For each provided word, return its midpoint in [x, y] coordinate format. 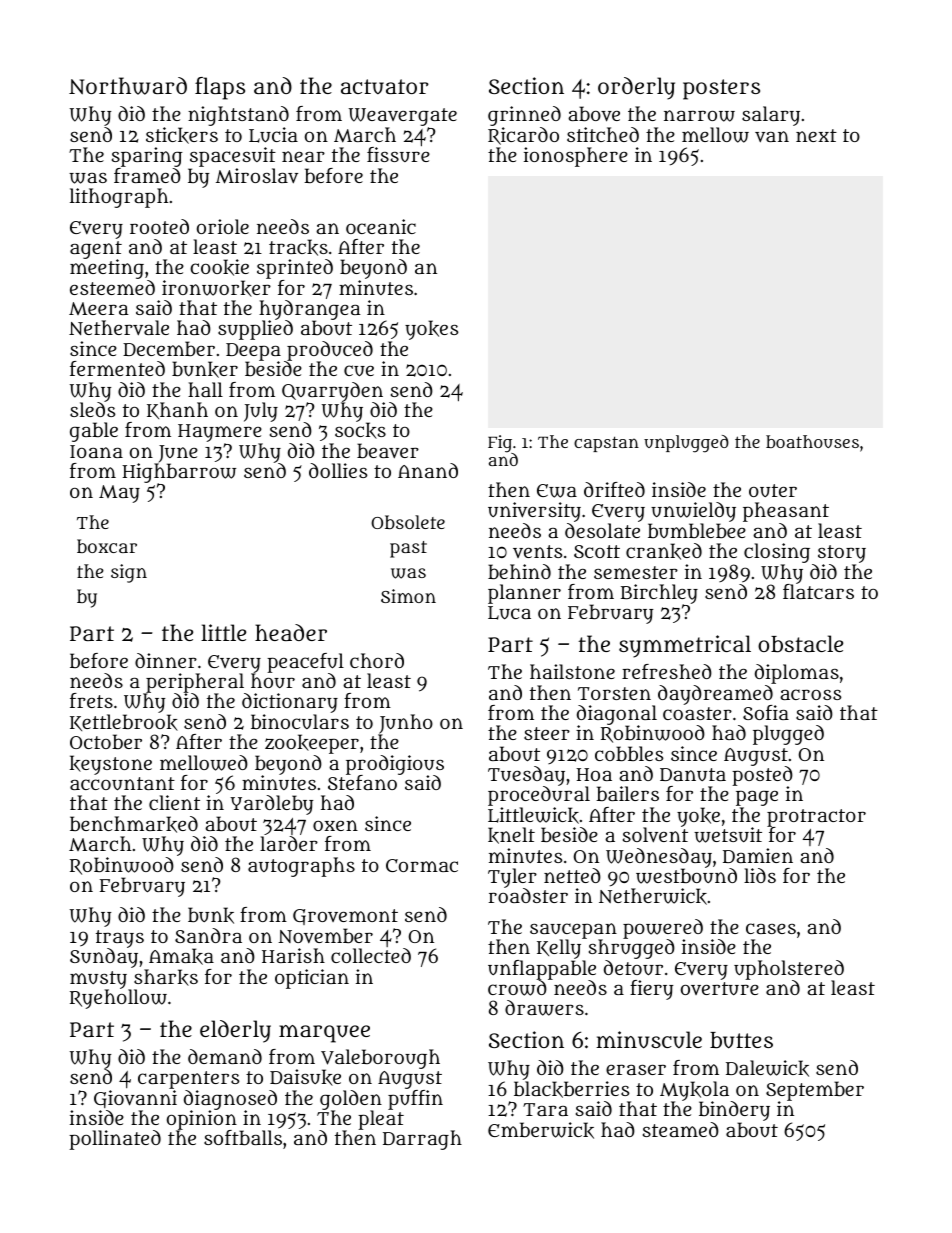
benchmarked [134, 824]
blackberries [571, 1089]
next [816, 135]
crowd [517, 988]
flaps [220, 88]
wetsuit [728, 835]
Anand [428, 470]
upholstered [789, 970]
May [119, 494]
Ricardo [523, 136]
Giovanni [135, 1099]
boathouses [812, 441]
